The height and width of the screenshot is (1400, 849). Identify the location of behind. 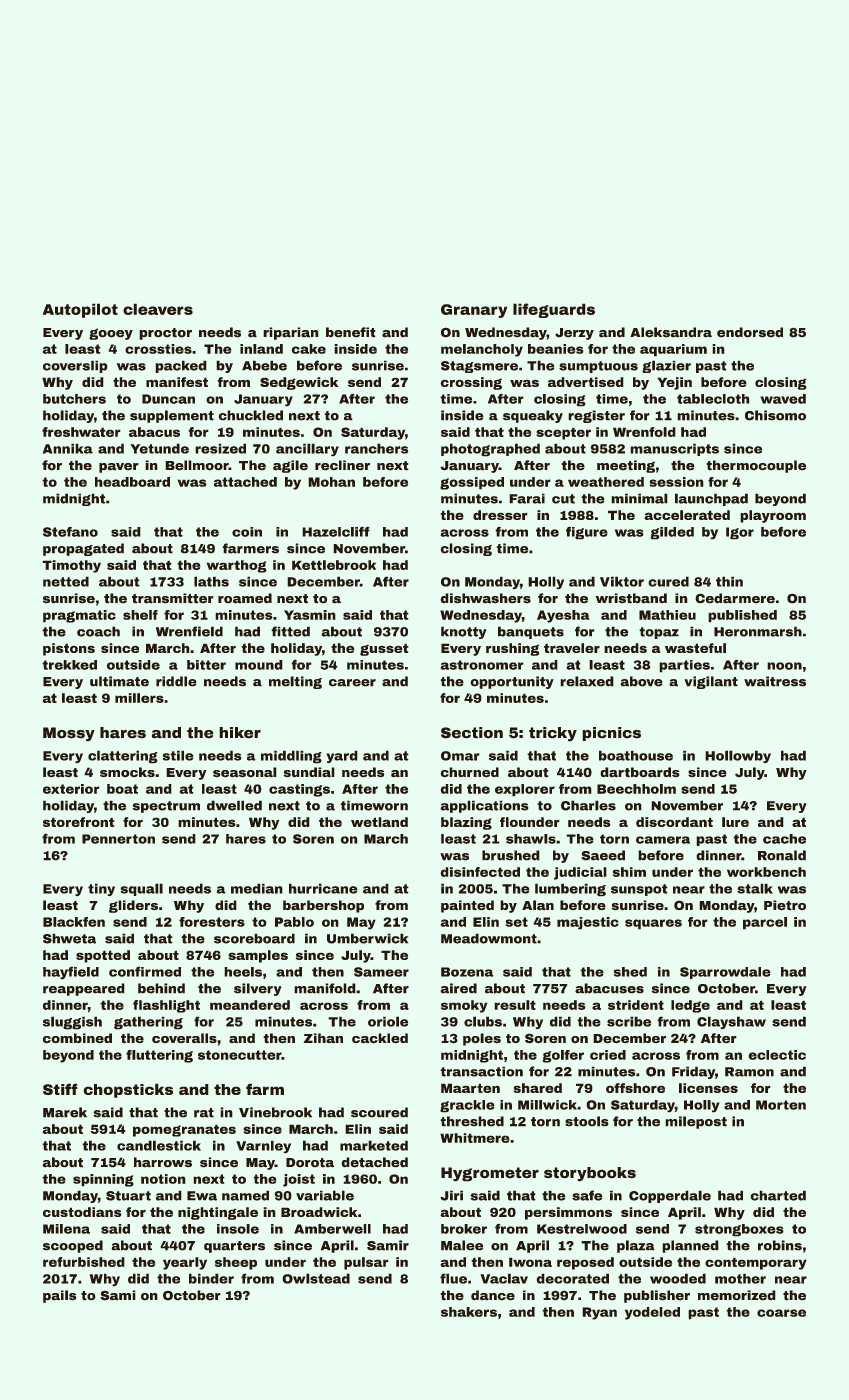
(161, 988).
